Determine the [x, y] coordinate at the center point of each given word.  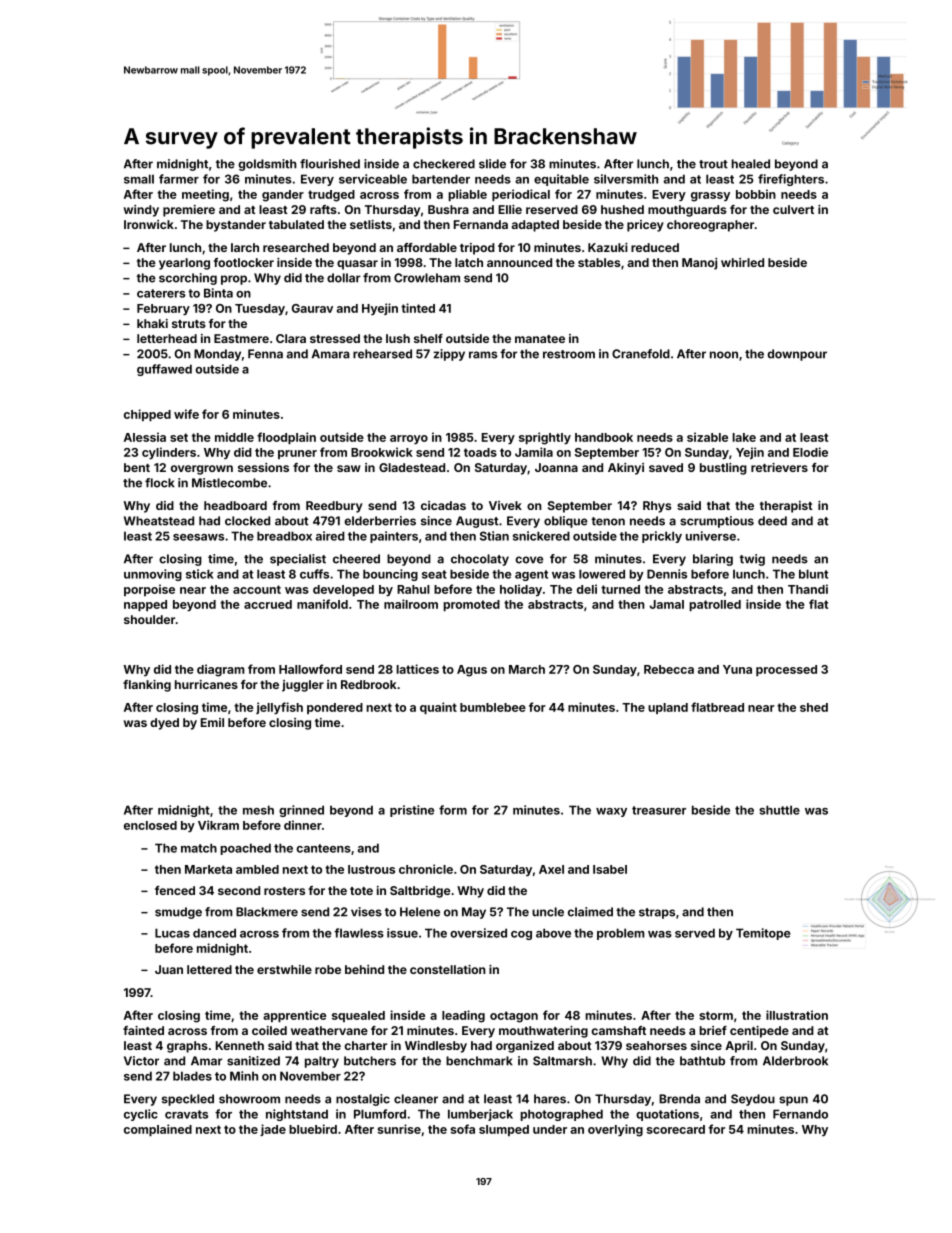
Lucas [172, 933]
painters [394, 537]
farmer [179, 179]
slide [492, 164]
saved [666, 467]
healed [750, 164]
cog [521, 935]
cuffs [314, 574]
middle [234, 437]
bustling [723, 469]
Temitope [763, 934]
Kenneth [240, 1045]
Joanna [556, 467]
